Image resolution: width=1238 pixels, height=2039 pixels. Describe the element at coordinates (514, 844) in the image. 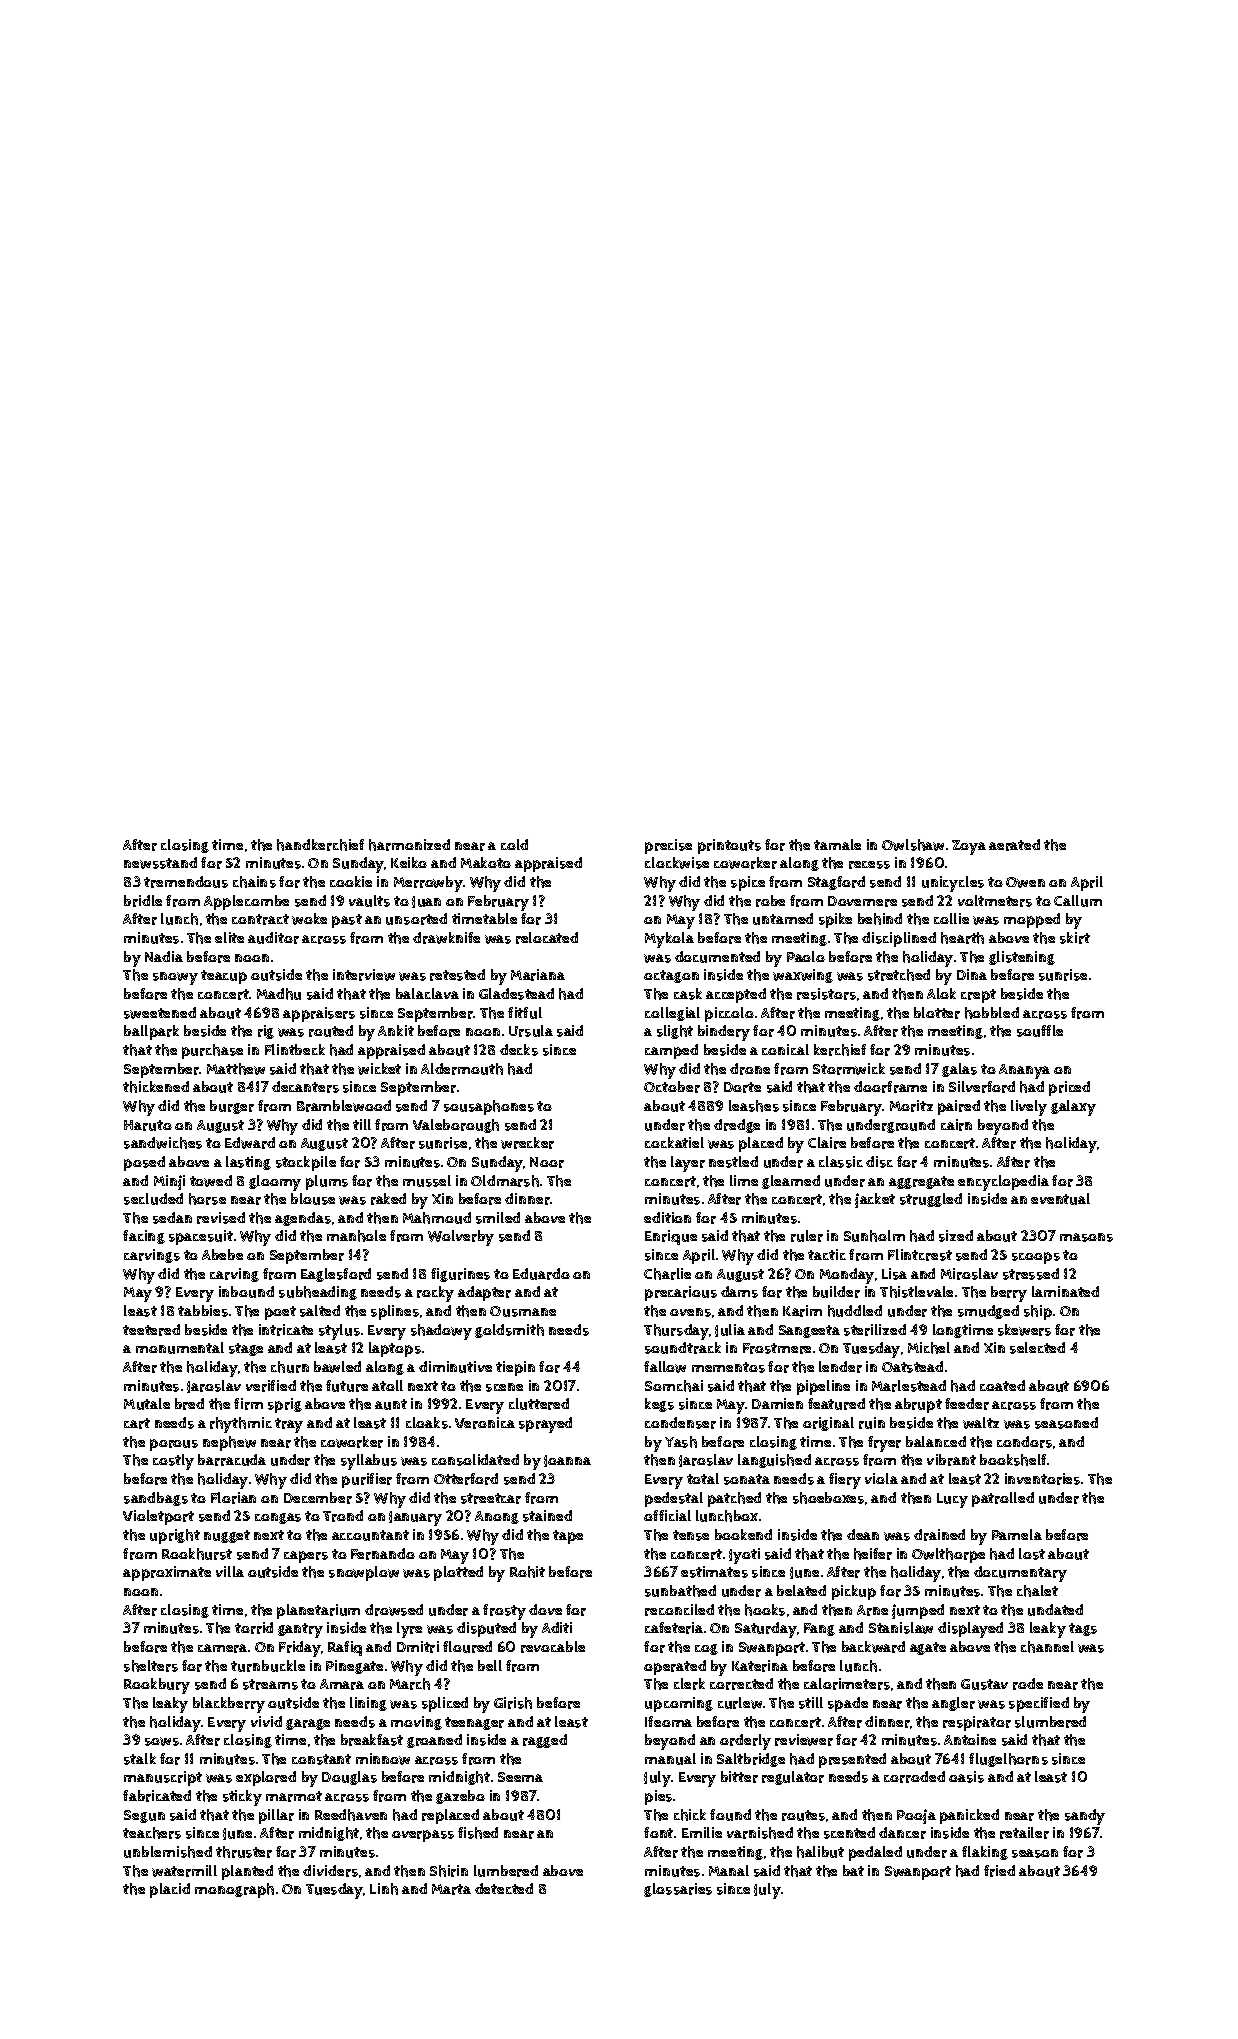

I see `cold` at that location.
